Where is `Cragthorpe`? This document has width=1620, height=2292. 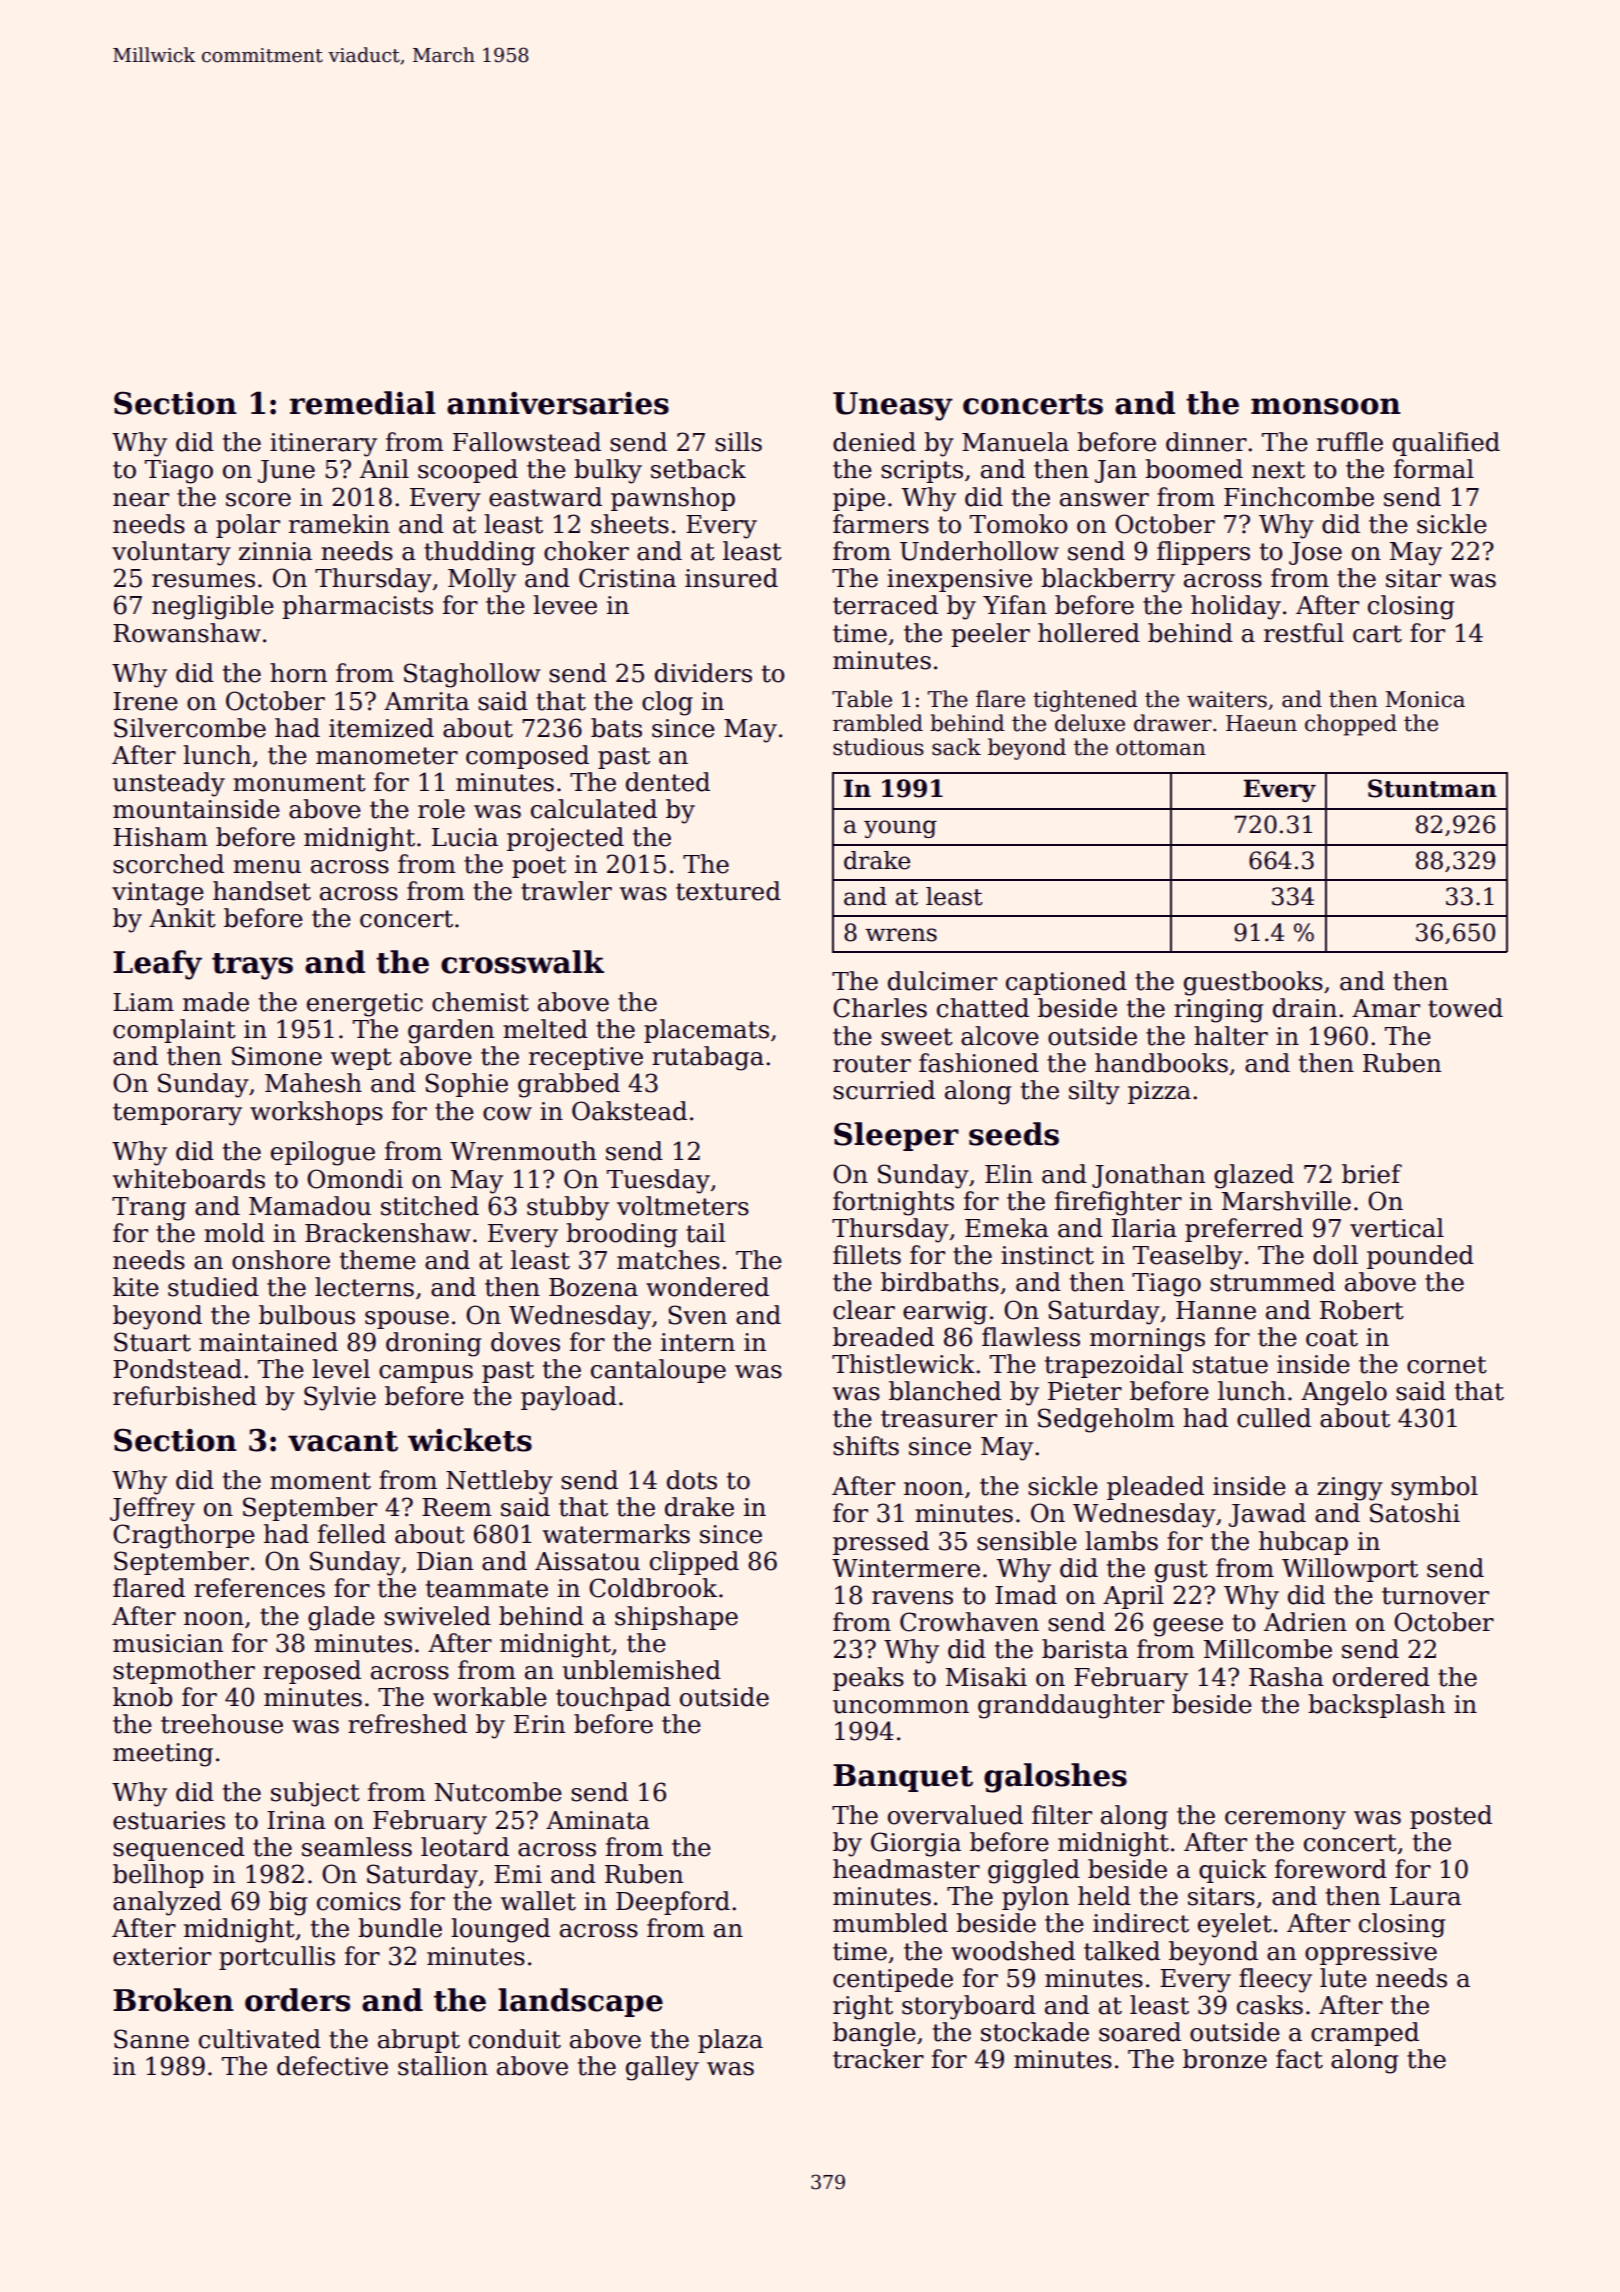
Cragthorpe is located at coordinates (184, 1536).
